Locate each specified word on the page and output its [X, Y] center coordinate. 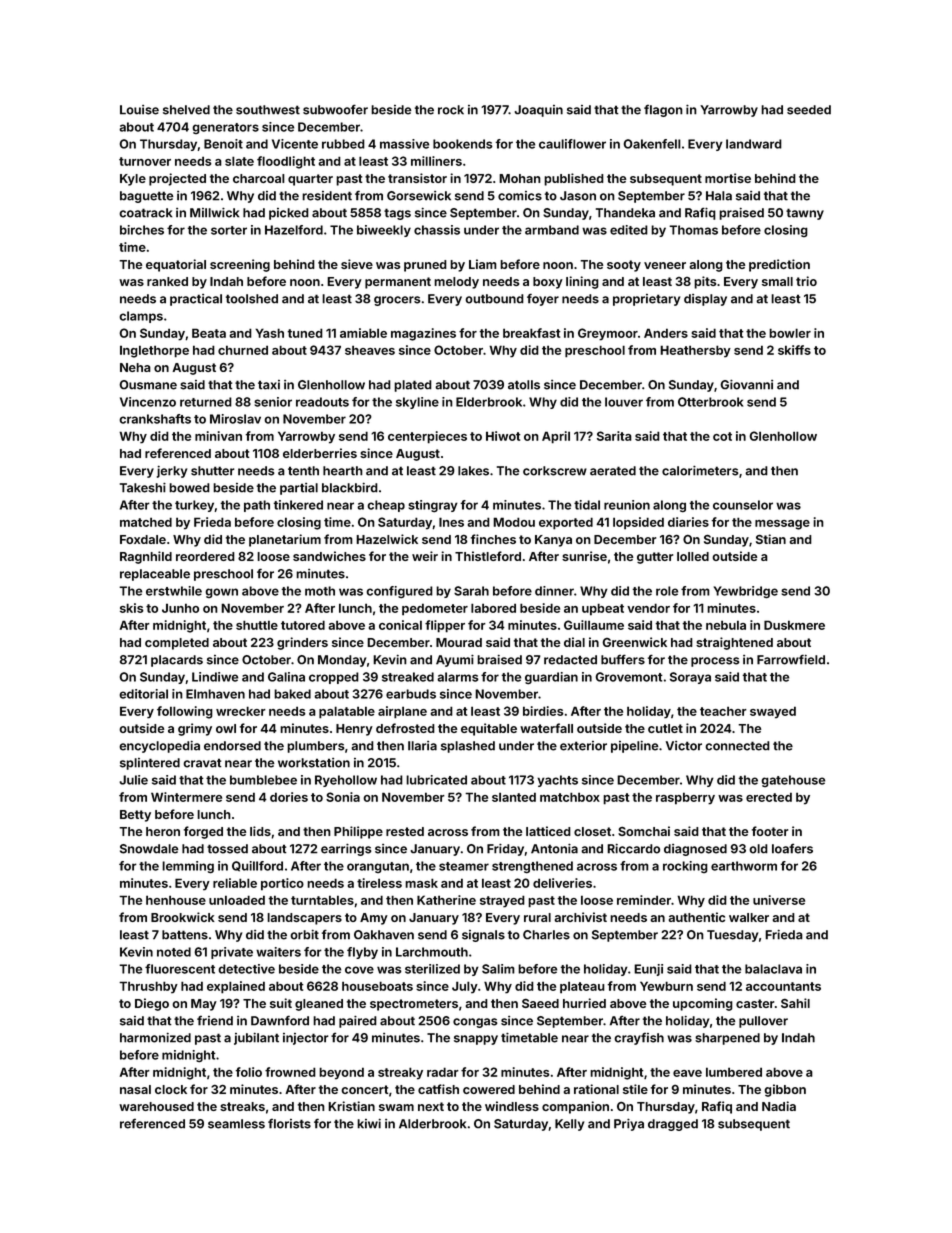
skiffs [794, 350]
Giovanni [746, 385]
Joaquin [539, 111]
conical [400, 625]
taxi [269, 385]
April [556, 437]
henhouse [176, 900]
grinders [302, 643]
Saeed [540, 1003]
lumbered [734, 1072]
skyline [417, 403]
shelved [186, 110]
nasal [135, 1089]
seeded [809, 110]
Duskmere [794, 625]
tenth [303, 471]
